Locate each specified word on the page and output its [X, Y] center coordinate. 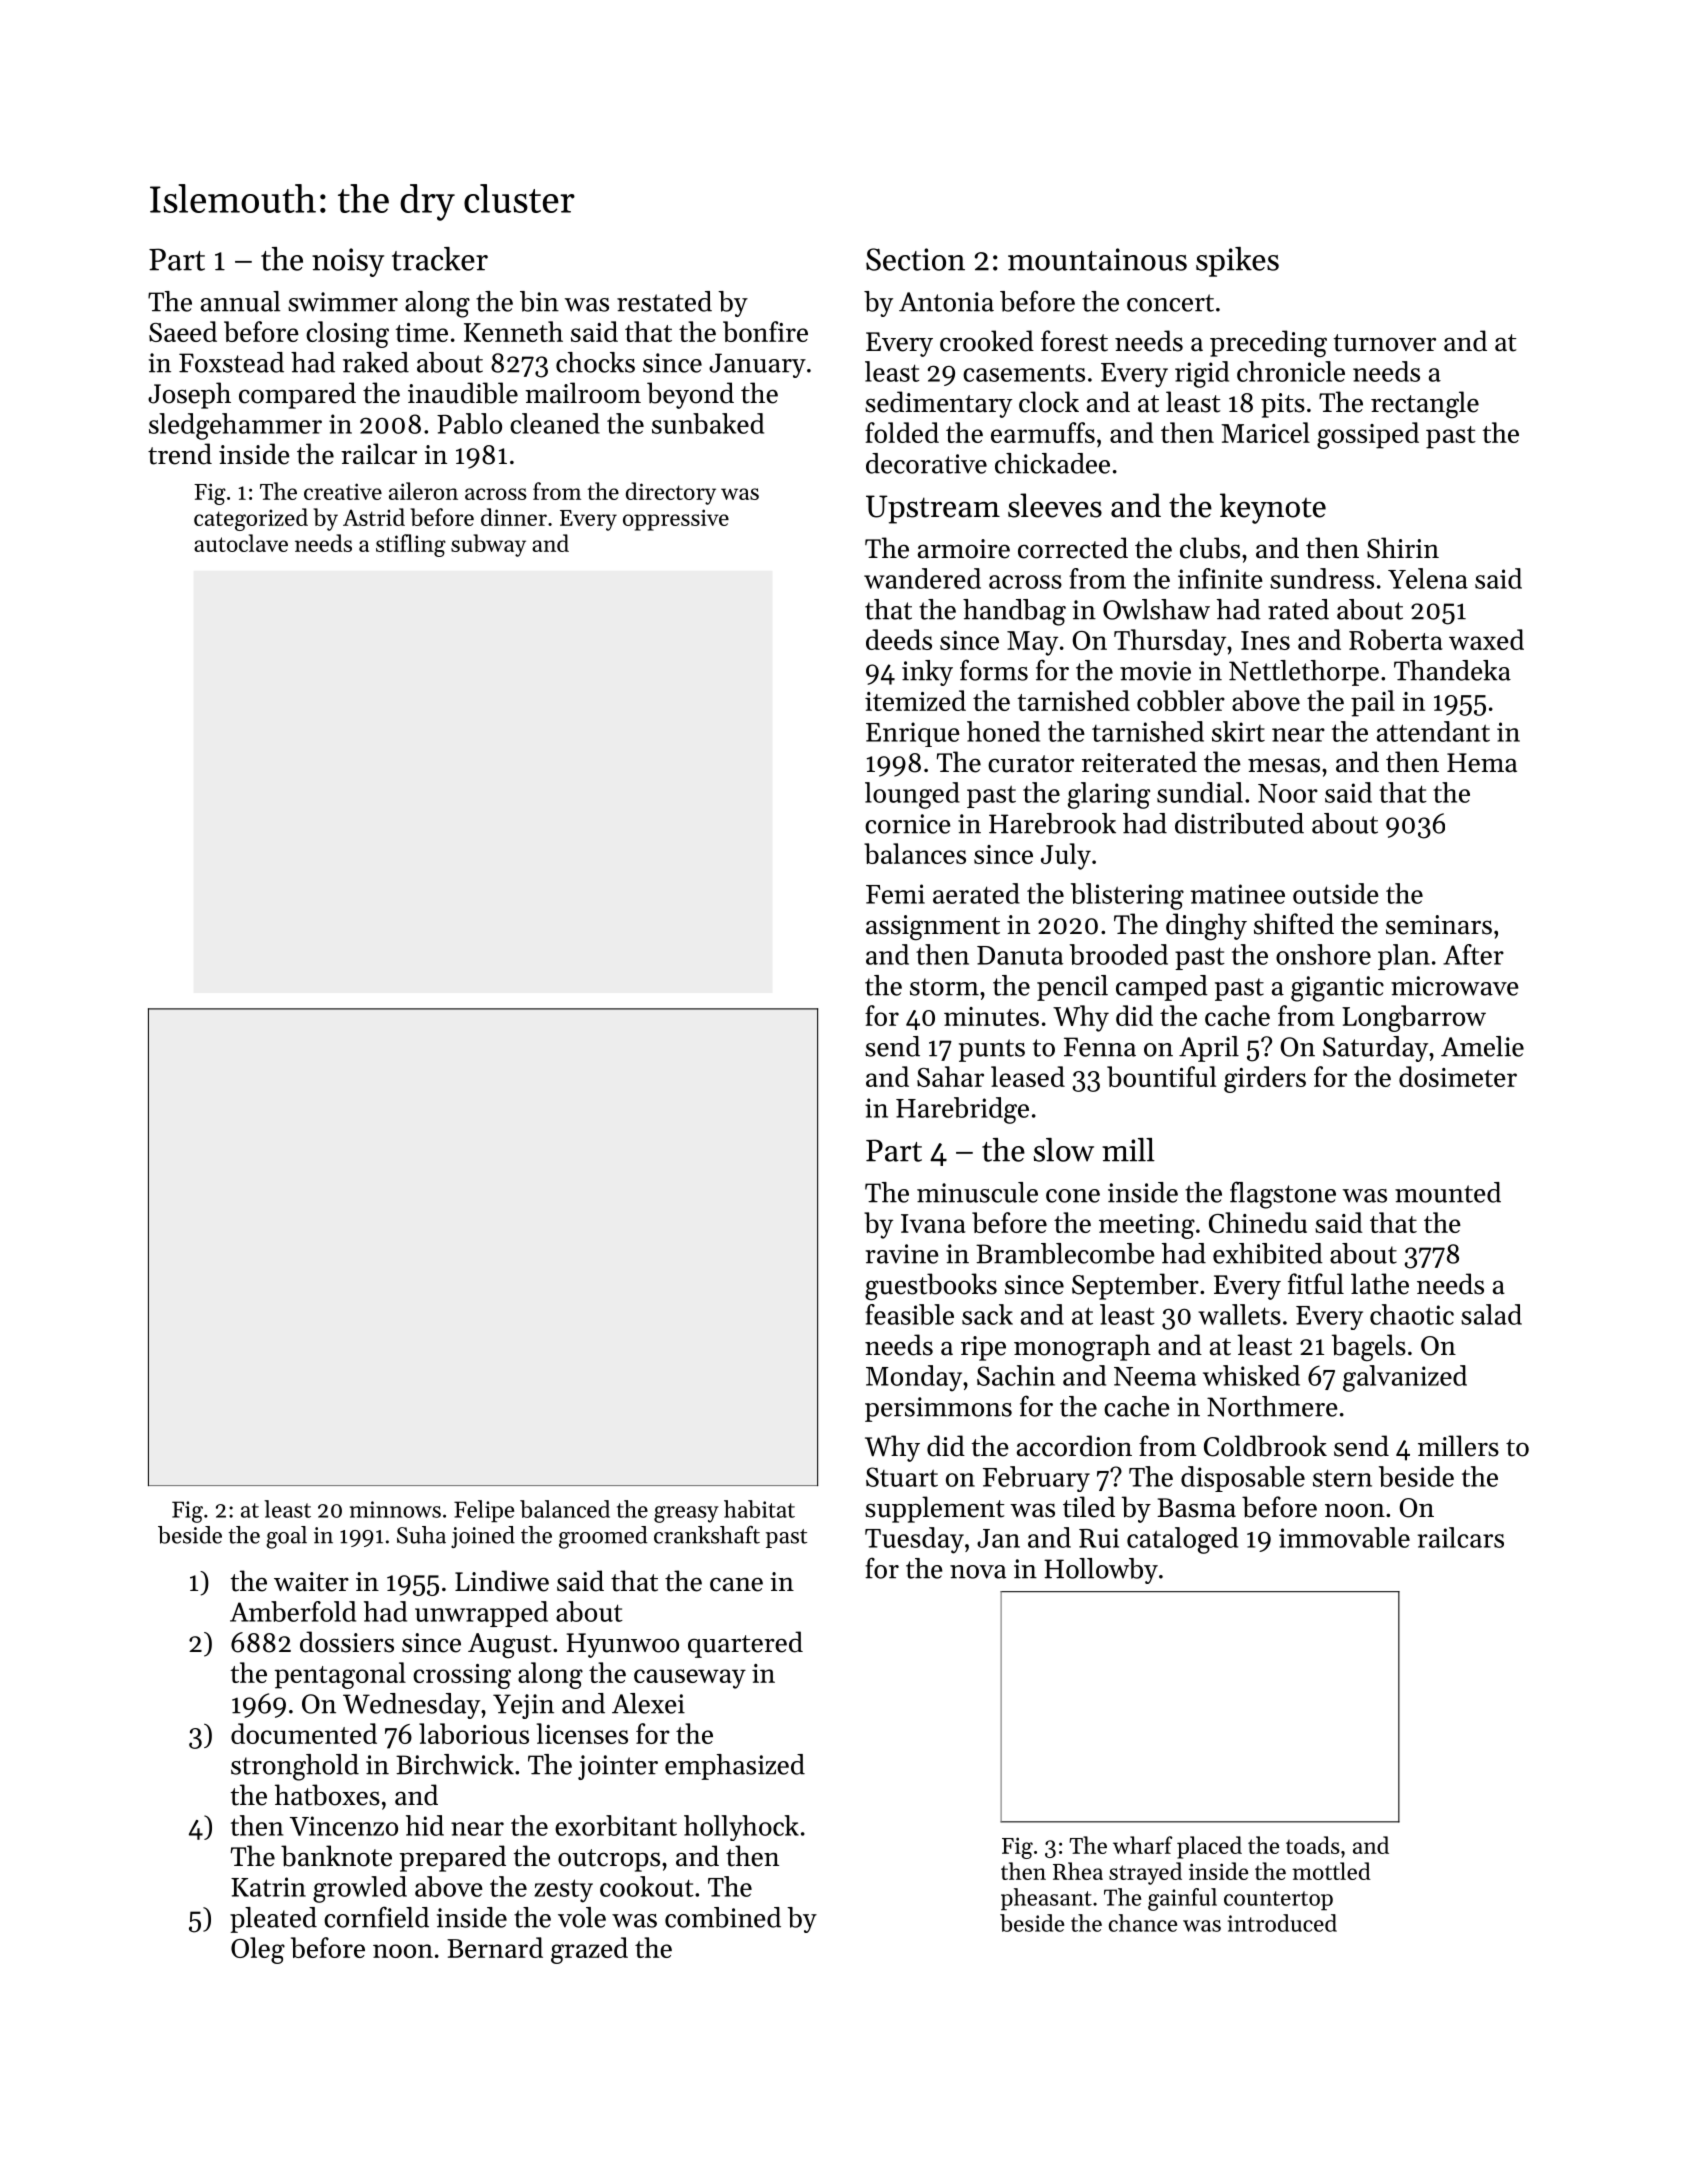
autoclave [241, 543]
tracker [440, 259]
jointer [618, 1767]
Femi [895, 894]
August [509, 1646]
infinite [1220, 578]
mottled [1331, 1871]
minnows [395, 1509]
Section [915, 259]
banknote [336, 1856]
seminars [1439, 925]
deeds [899, 639]
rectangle [1425, 405]
